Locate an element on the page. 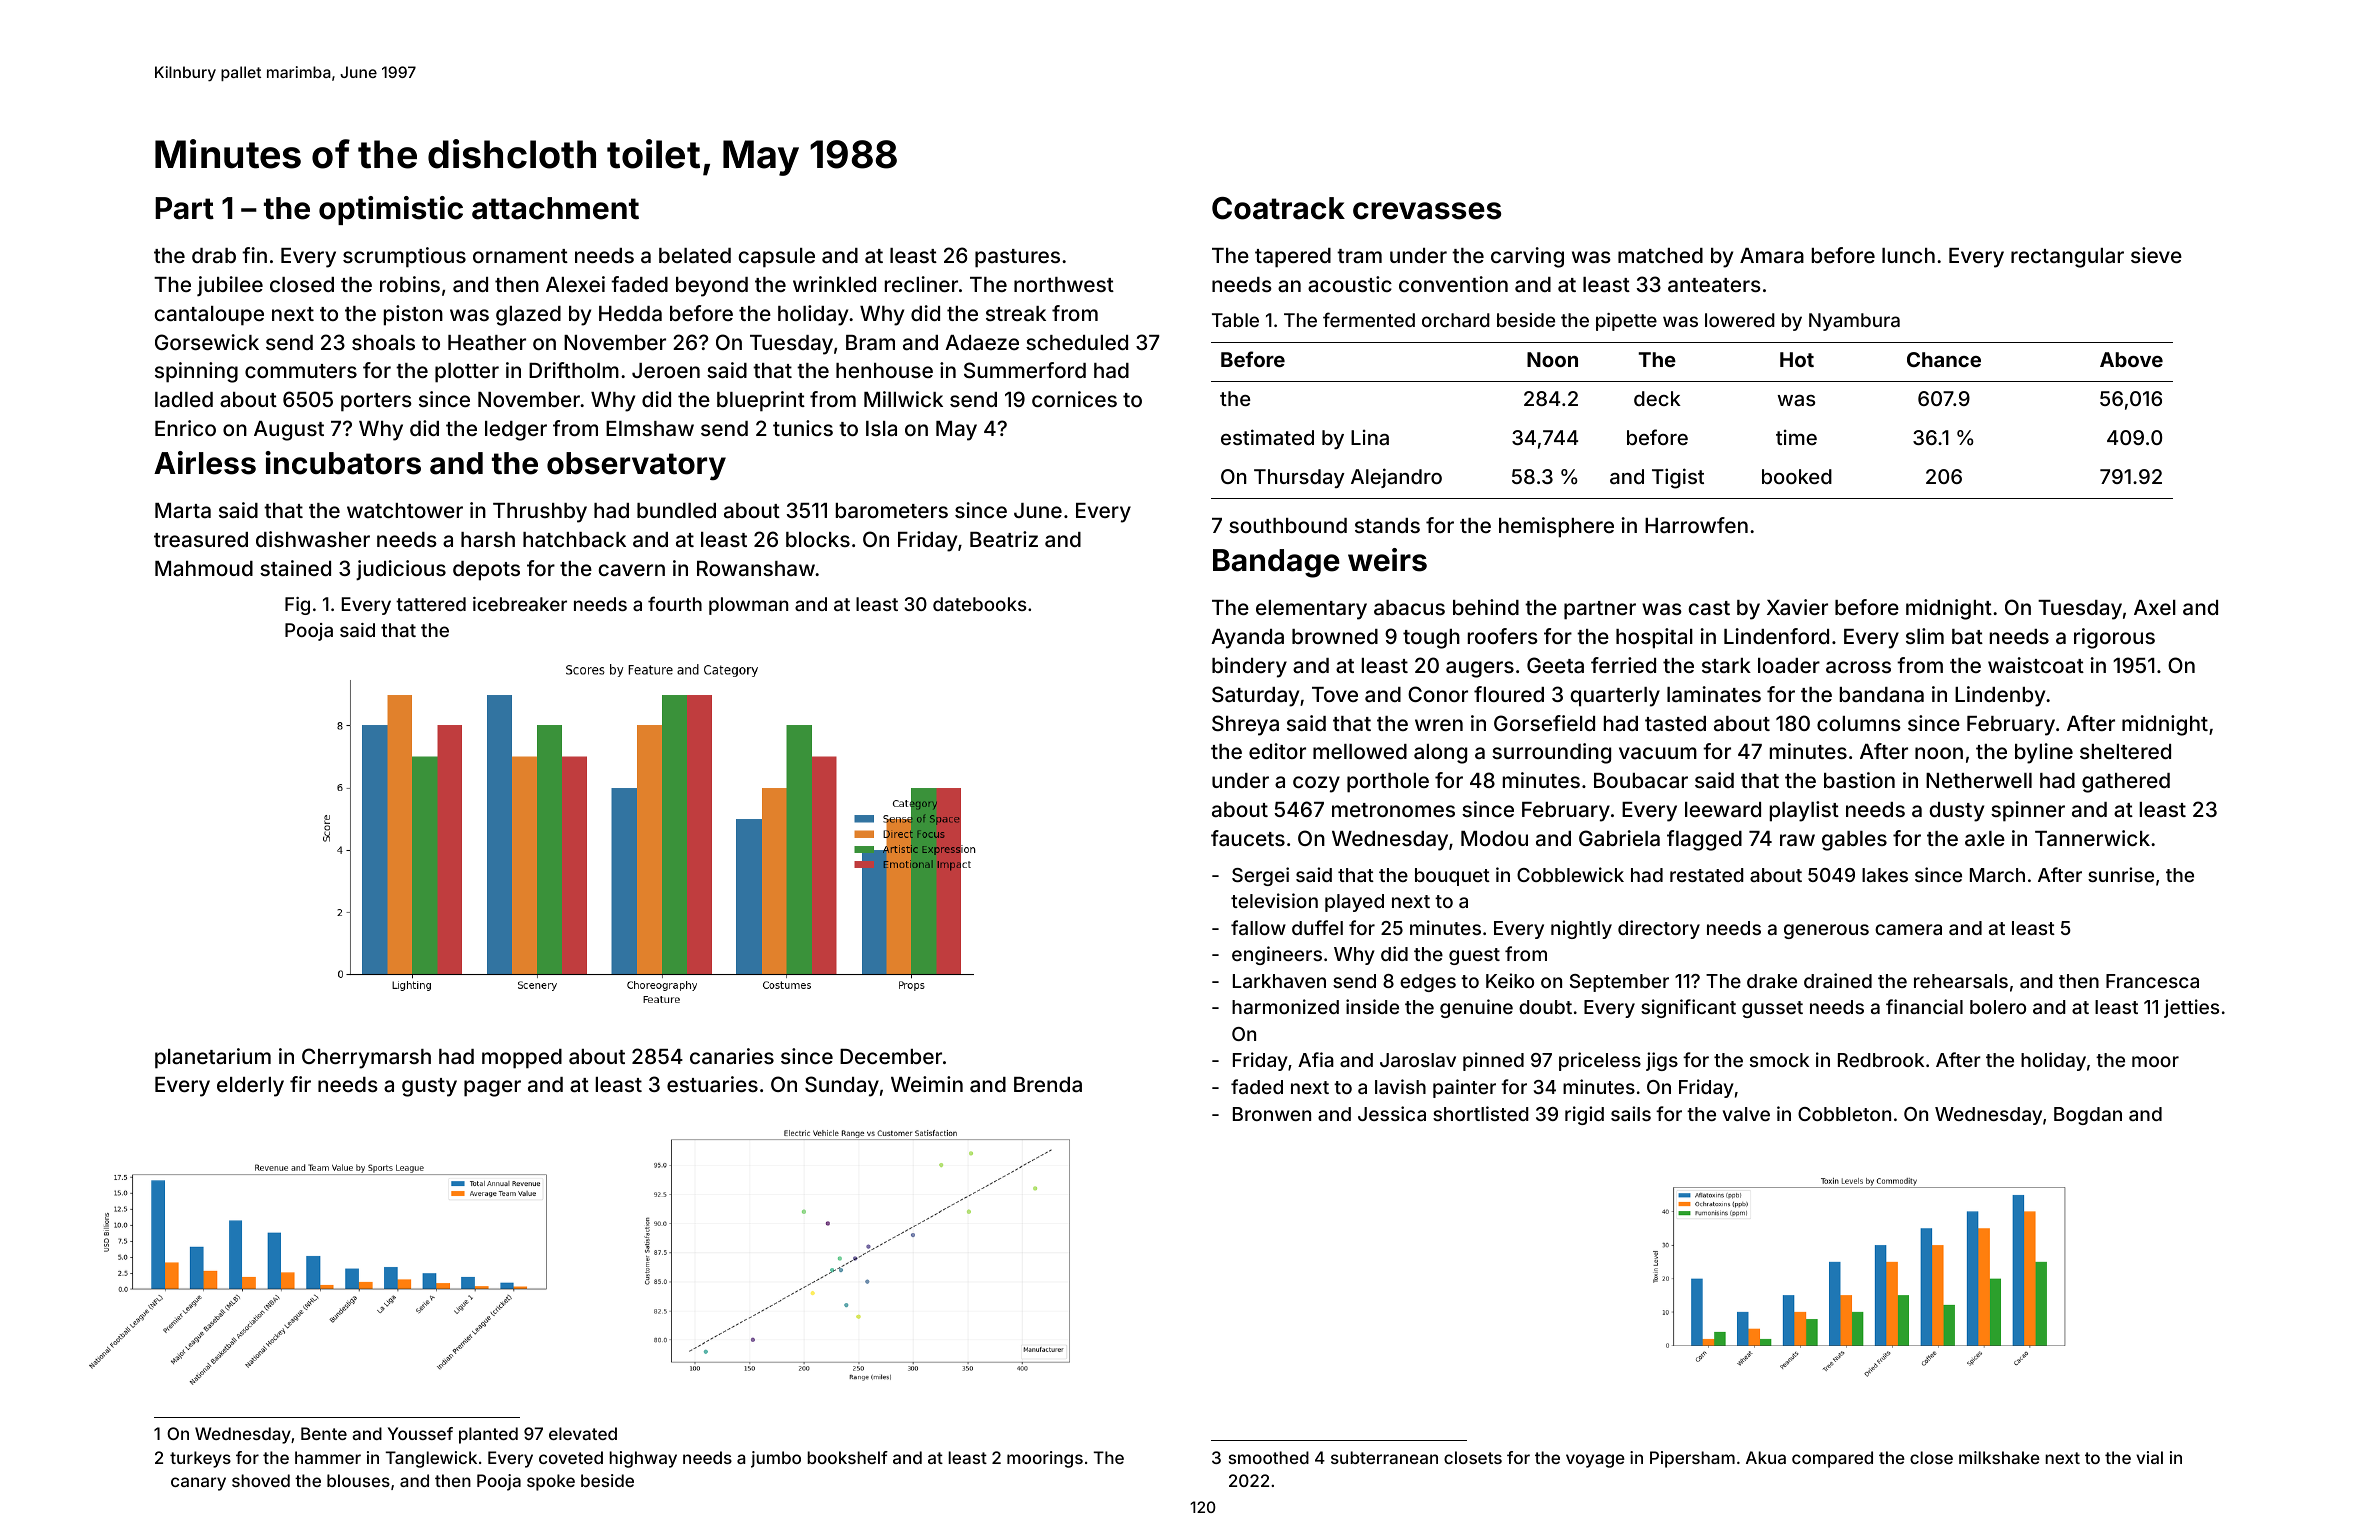  pastures is located at coordinates (1017, 258).
